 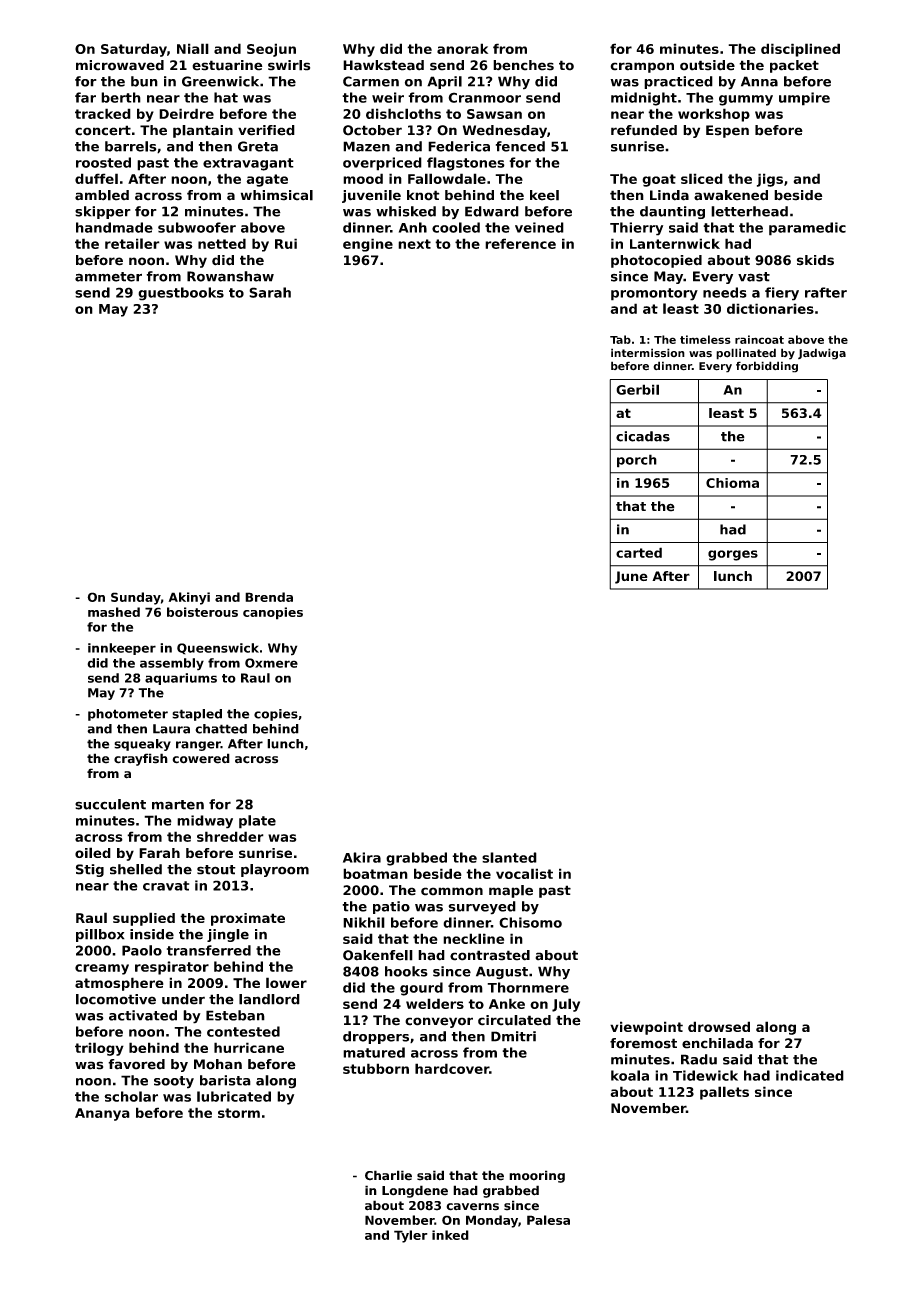 I want to click on letterhead, so click(x=749, y=211).
